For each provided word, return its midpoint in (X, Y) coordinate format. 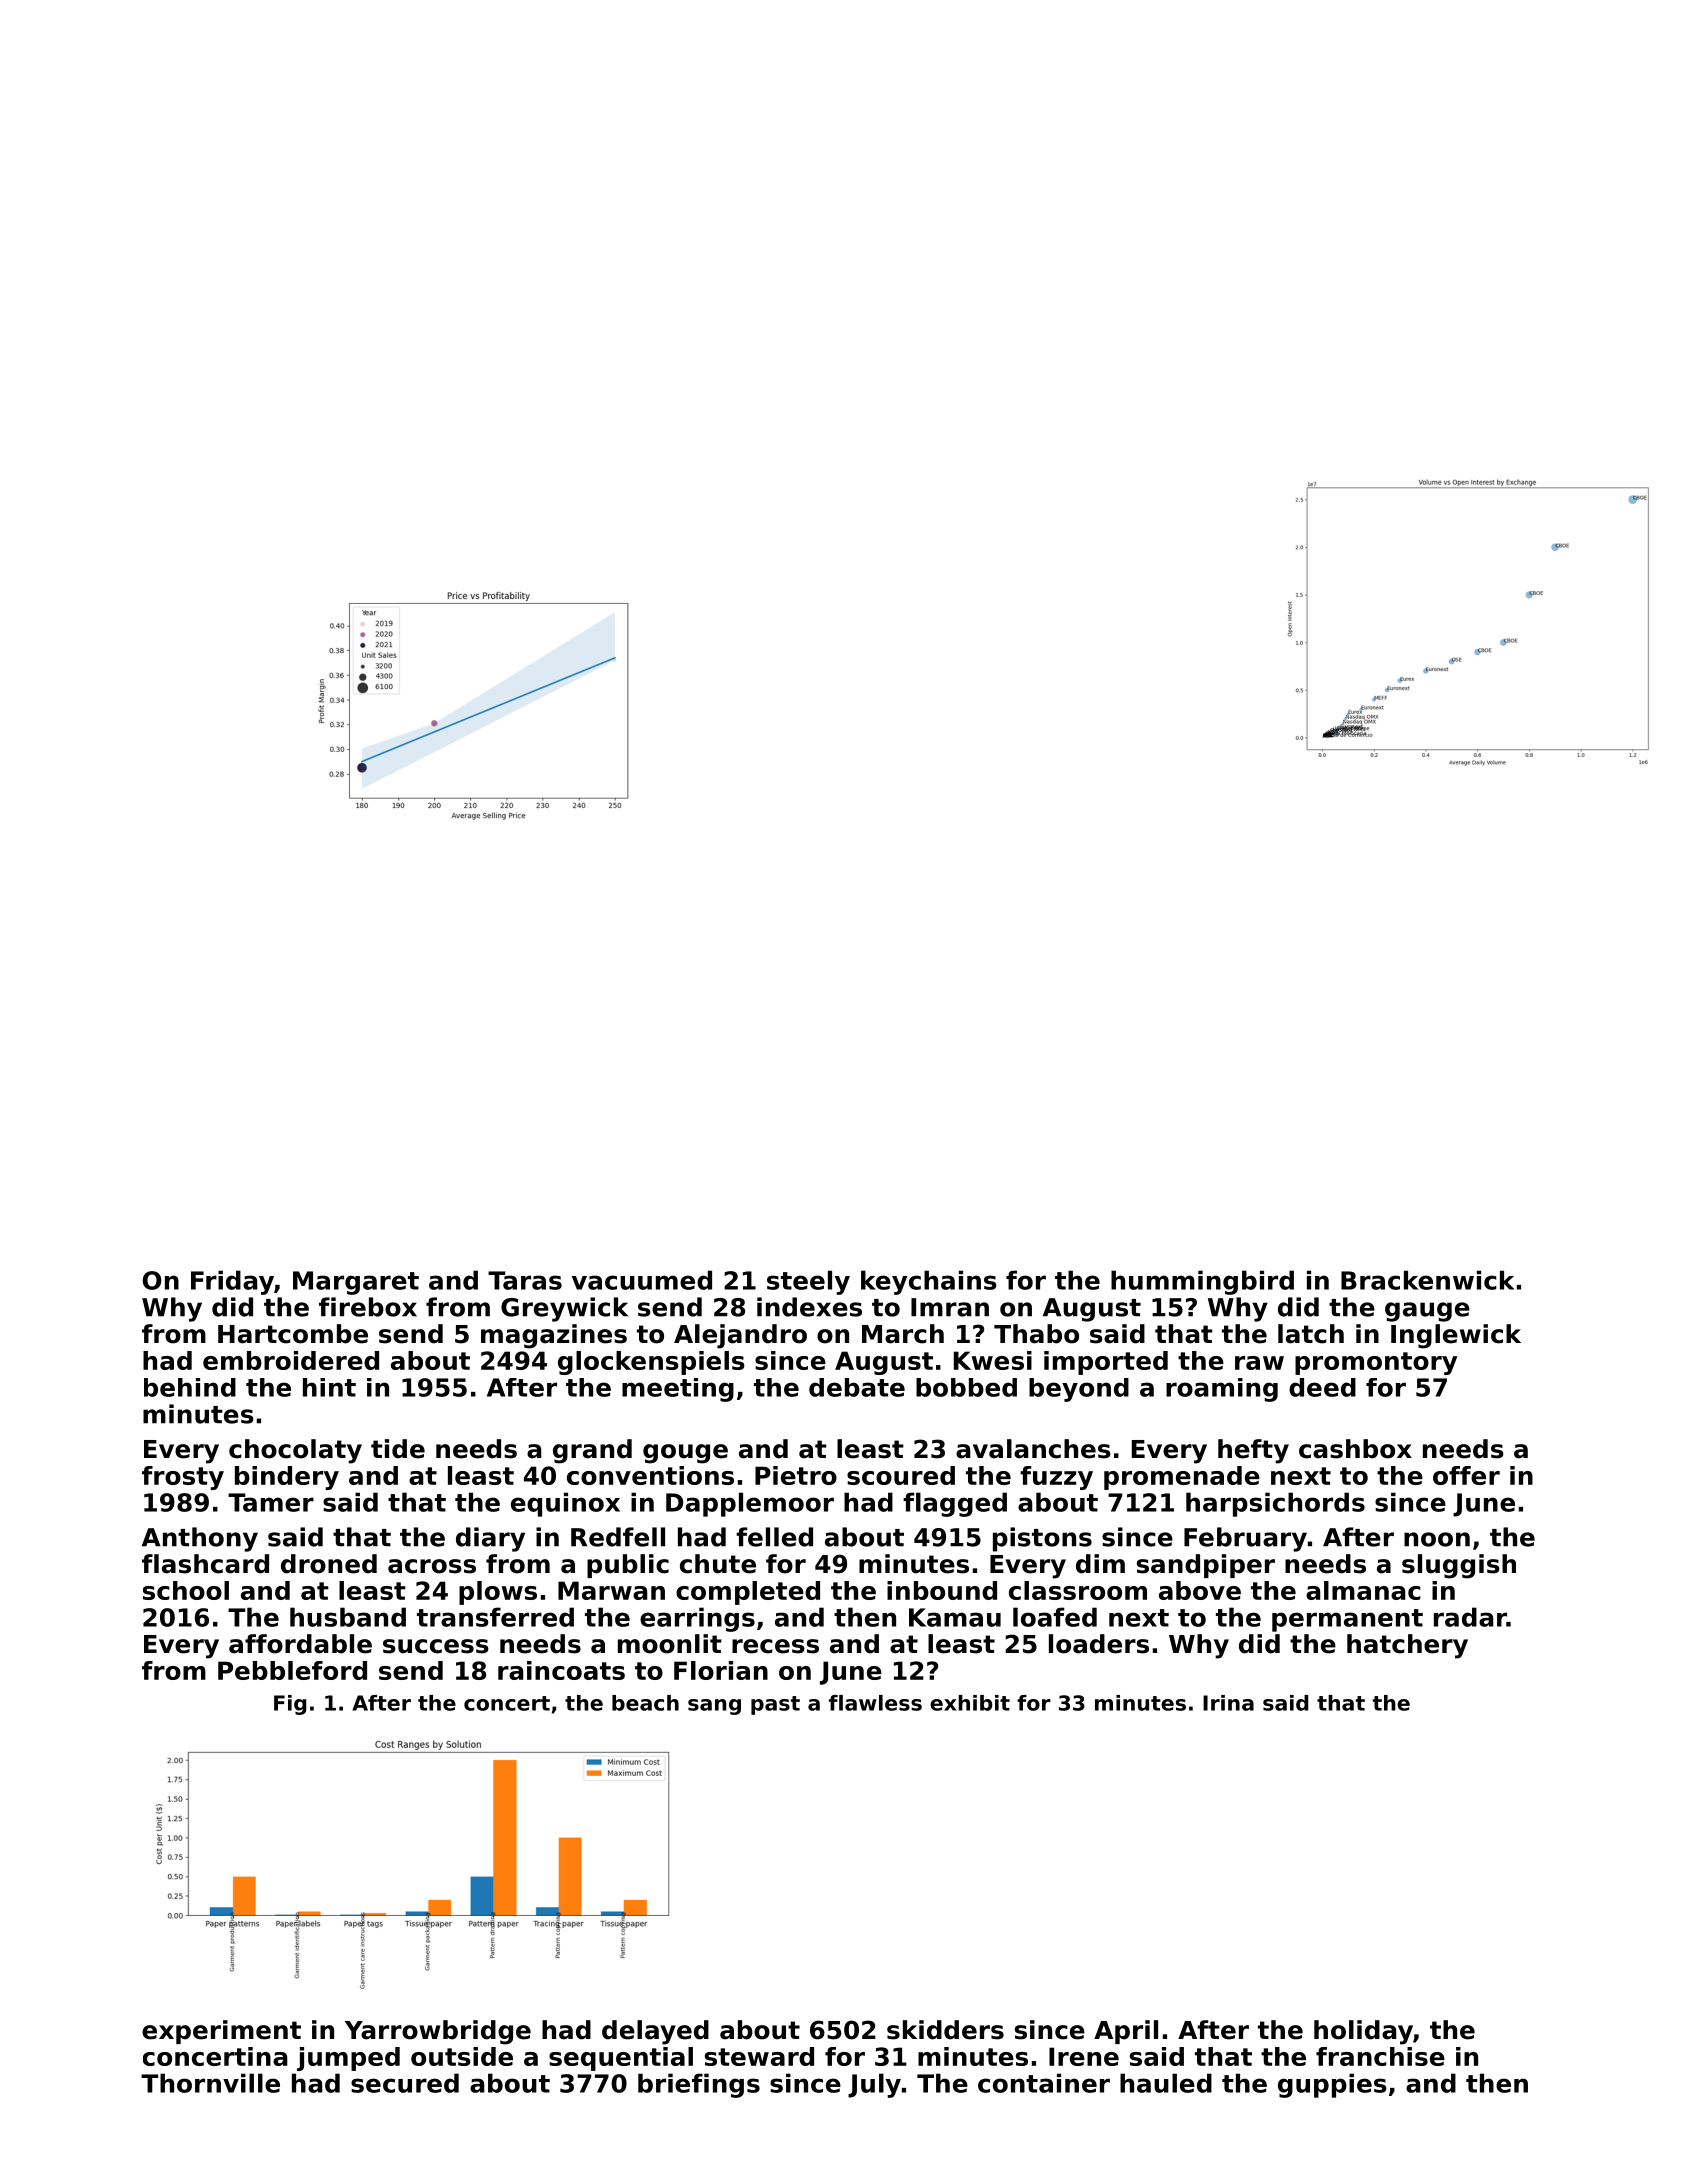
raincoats (561, 1670)
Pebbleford (292, 1670)
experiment (221, 2032)
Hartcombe (293, 1334)
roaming (1222, 1390)
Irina (1228, 1703)
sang (714, 1707)
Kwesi (993, 1360)
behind (190, 1387)
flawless (875, 1703)
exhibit (970, 1703)
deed (1322, 1387)
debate (857, 1387)
